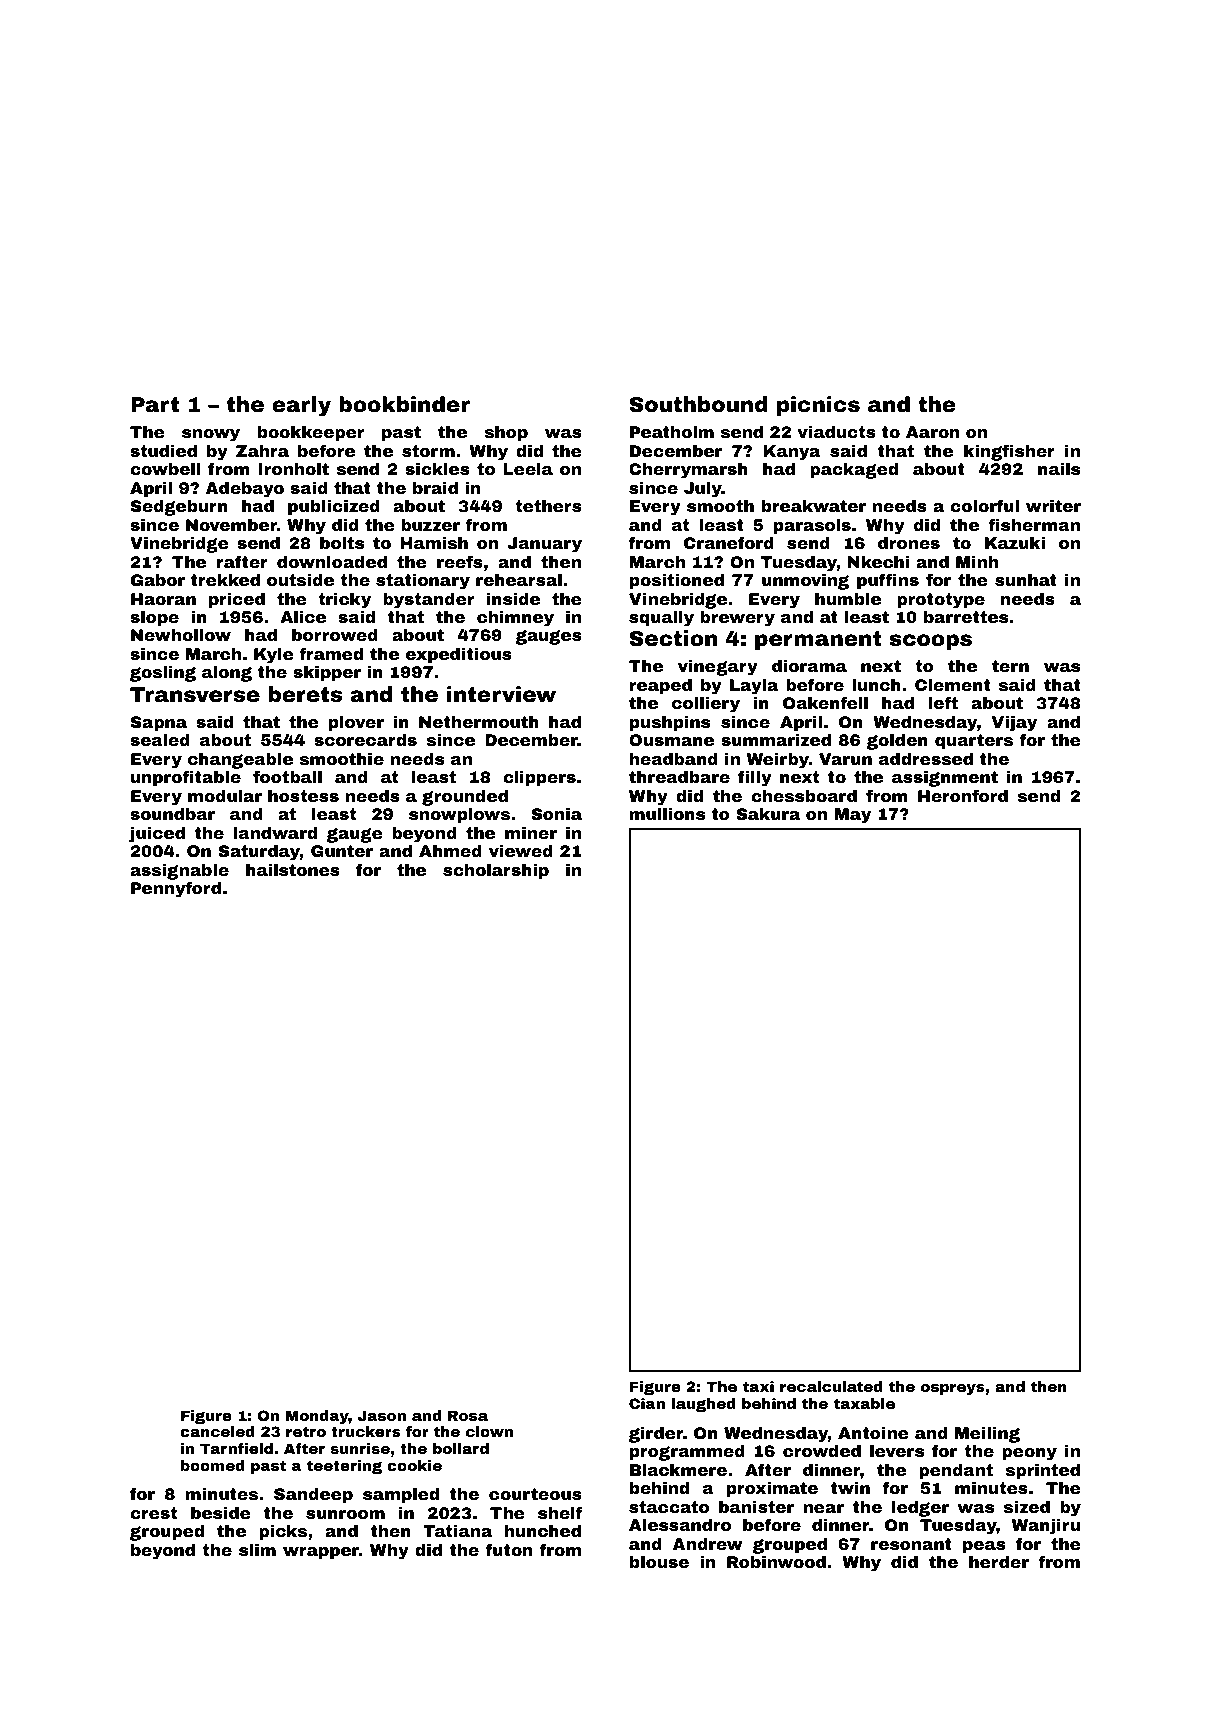 The image size is (1211, 1713). Describe the element at coordinates (831, 1386) in the screenshot. I see `recalculated` at that location.
